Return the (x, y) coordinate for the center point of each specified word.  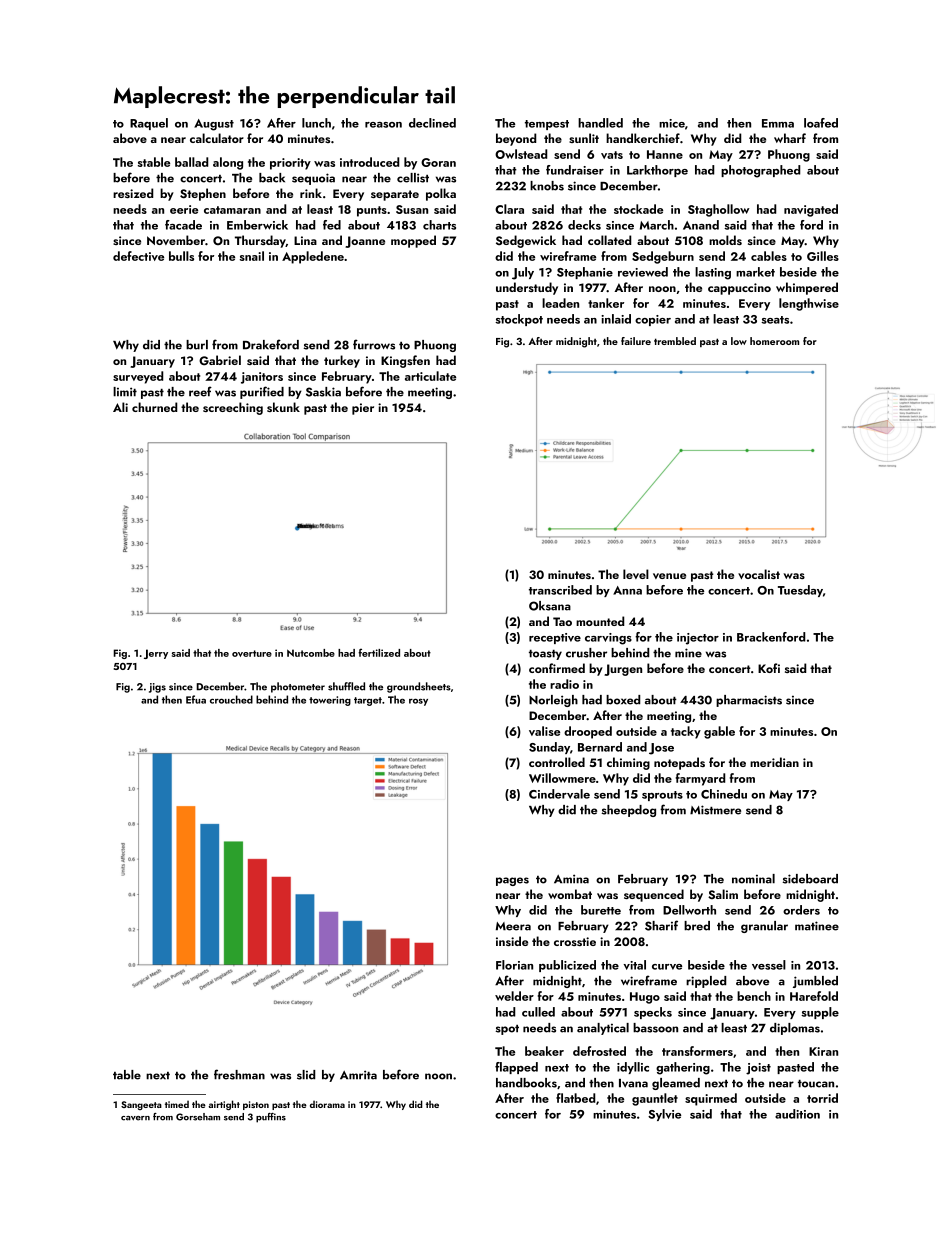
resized (133, 193)
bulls (181, 256)
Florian (514, 965)
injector (698, 639)
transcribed (560, 590)
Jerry (156, 654)
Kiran (823, 1051)
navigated (811, 210)
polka (441, 194)
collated (609, 240)
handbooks (526, 1083)
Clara (509, 209)
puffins (271, 1118)
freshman (239, 1074)
